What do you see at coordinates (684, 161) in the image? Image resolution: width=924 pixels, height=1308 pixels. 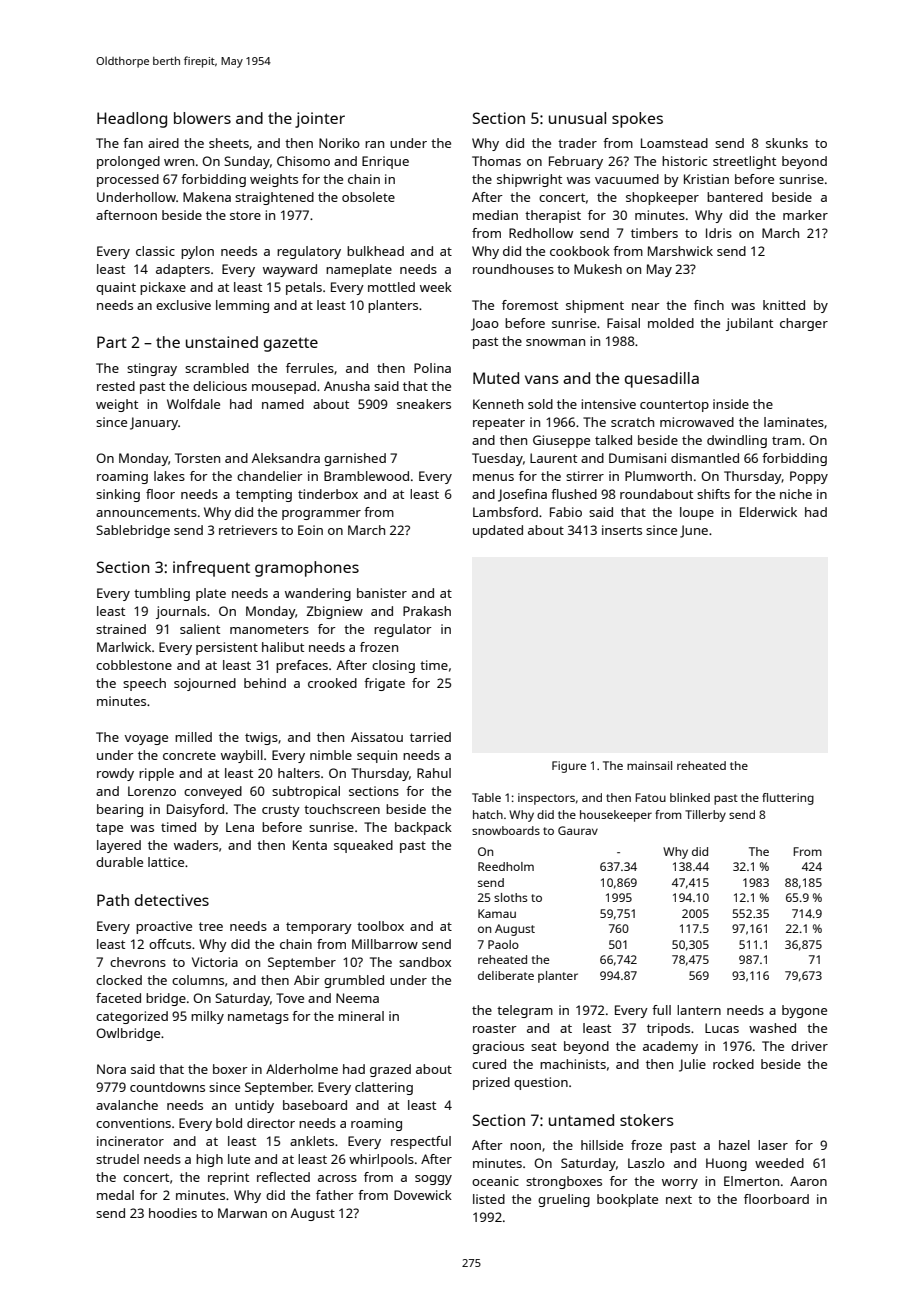 I see `historic` at bounding box center [684, 161].
